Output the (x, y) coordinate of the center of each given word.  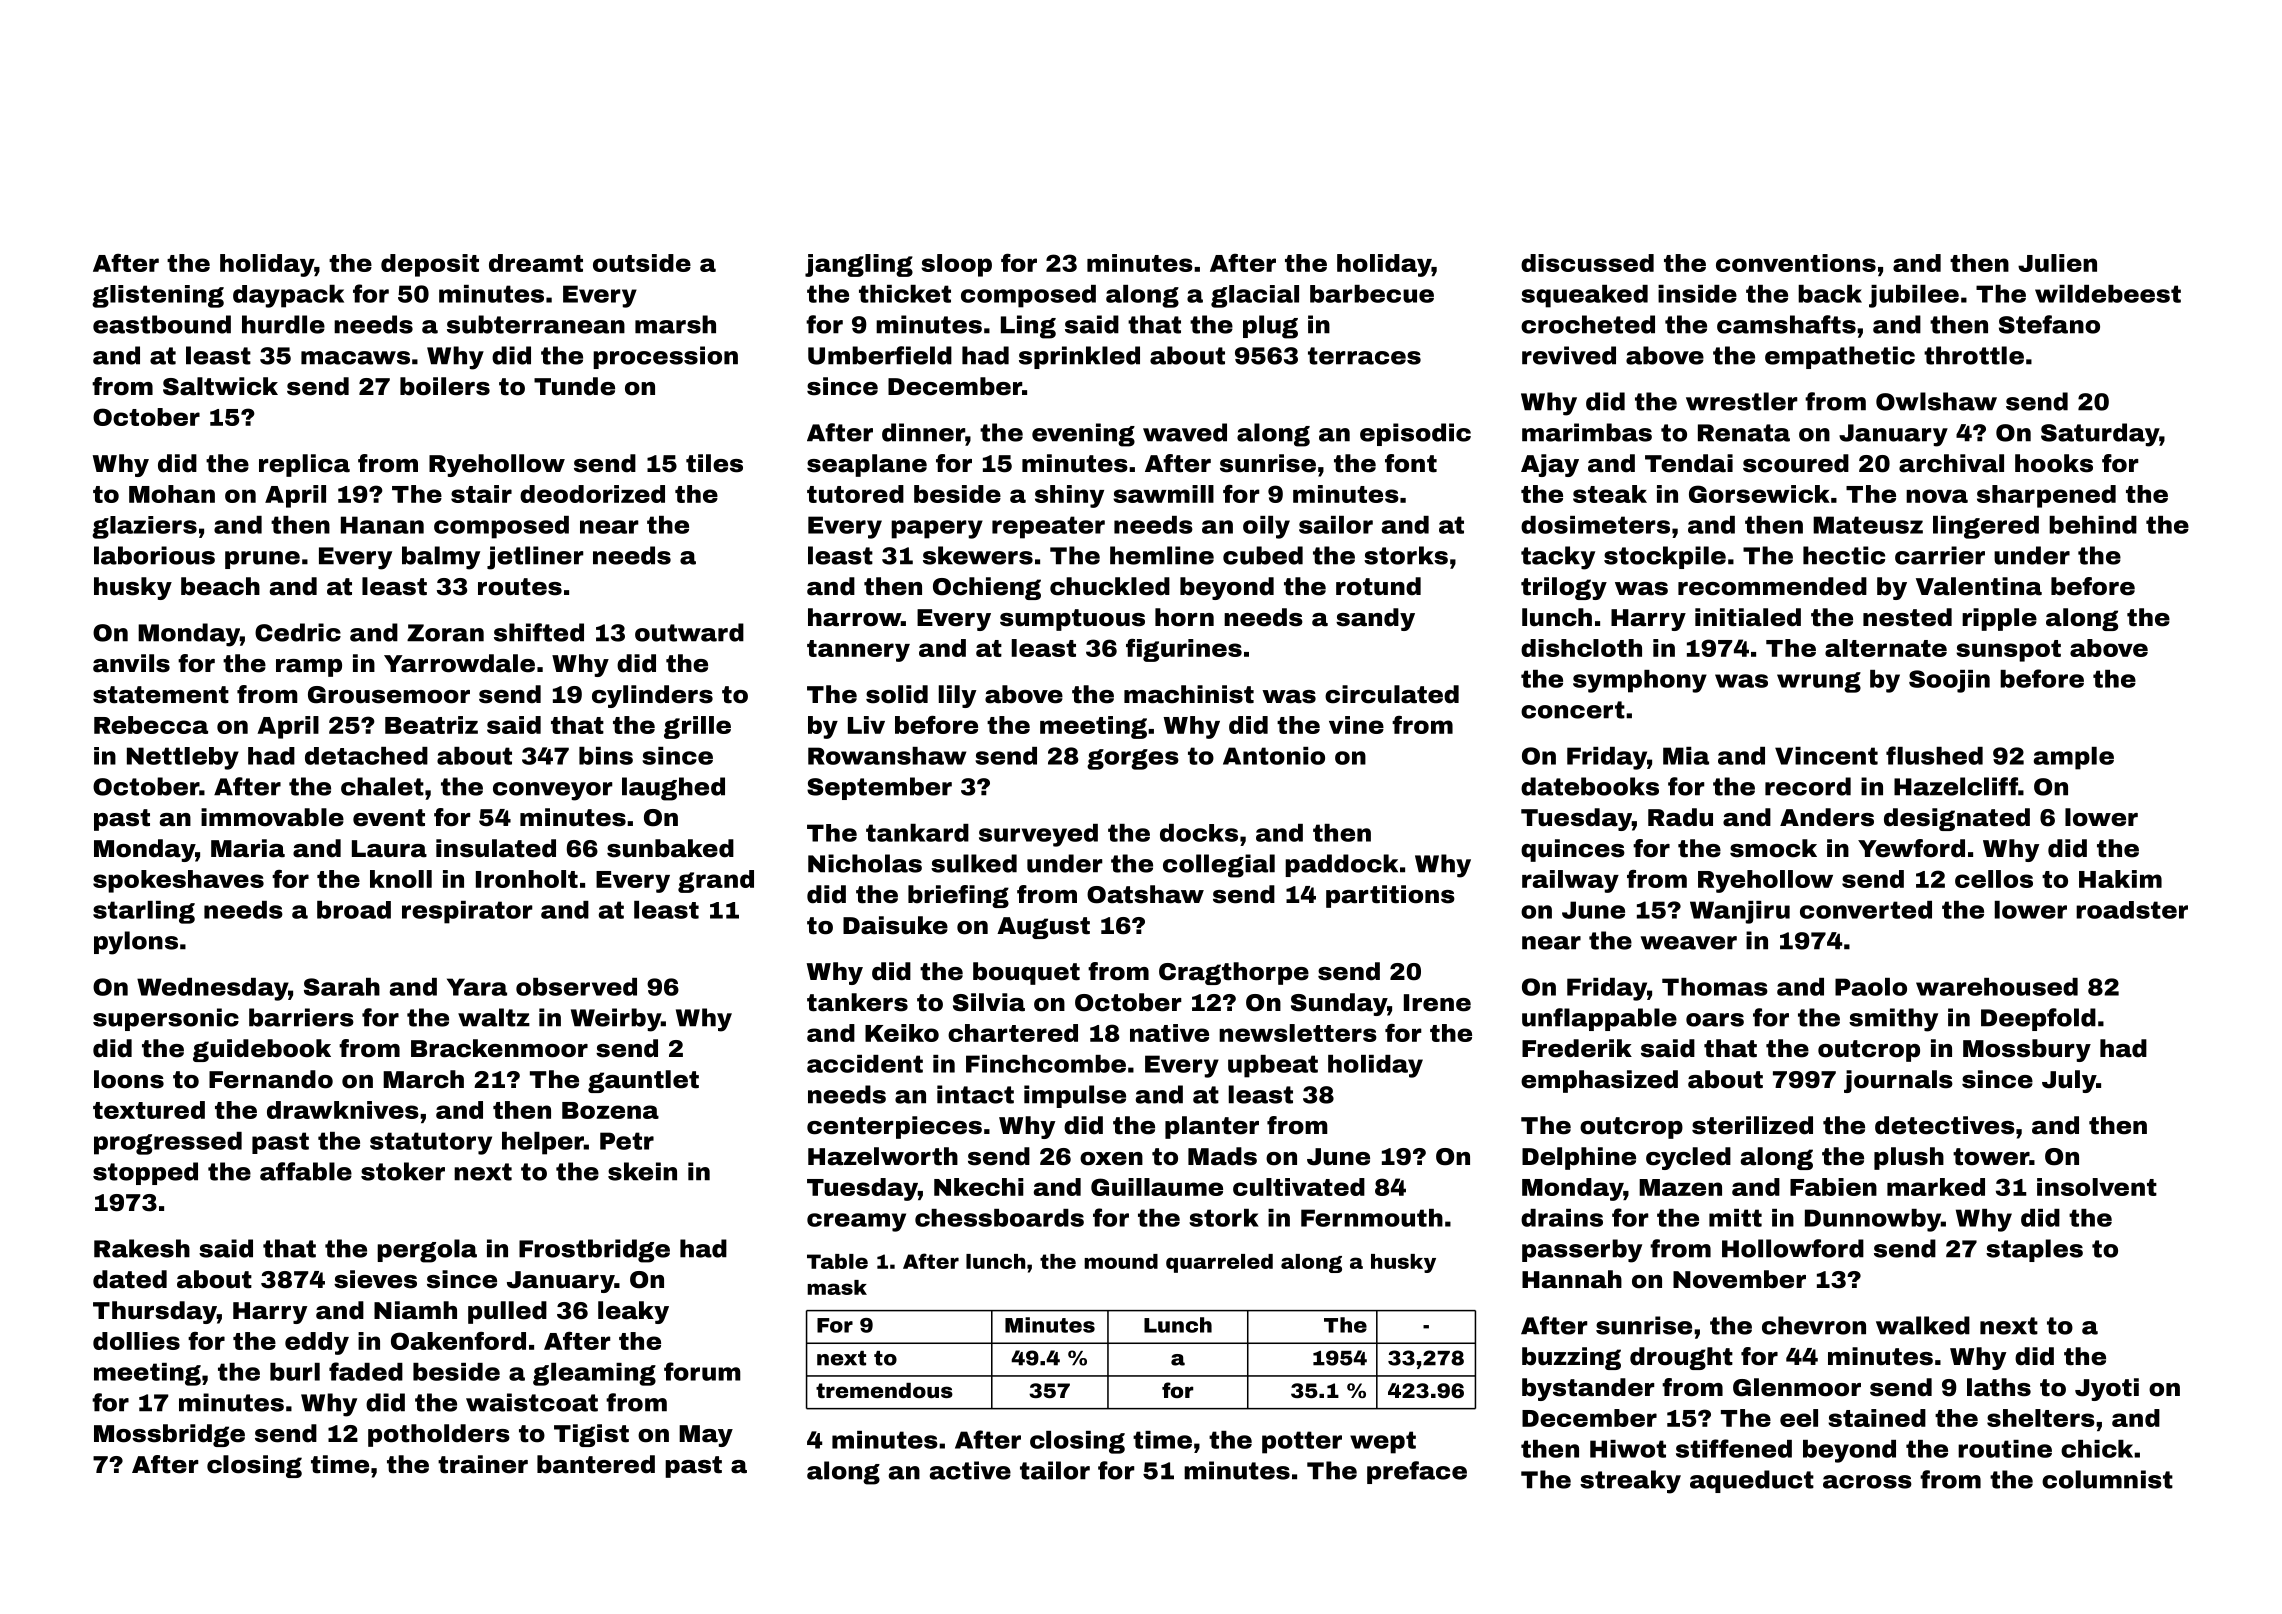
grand (716, 881)
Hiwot (1628, 1449)
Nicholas (865, 863)
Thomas (1715, 987)
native (1169, 1033)
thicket (905, 294)
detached (366, 756)
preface (1417, 1472)
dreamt (536, 263)
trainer (483, 1464)
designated (1957, 819)
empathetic (1840, 357)
